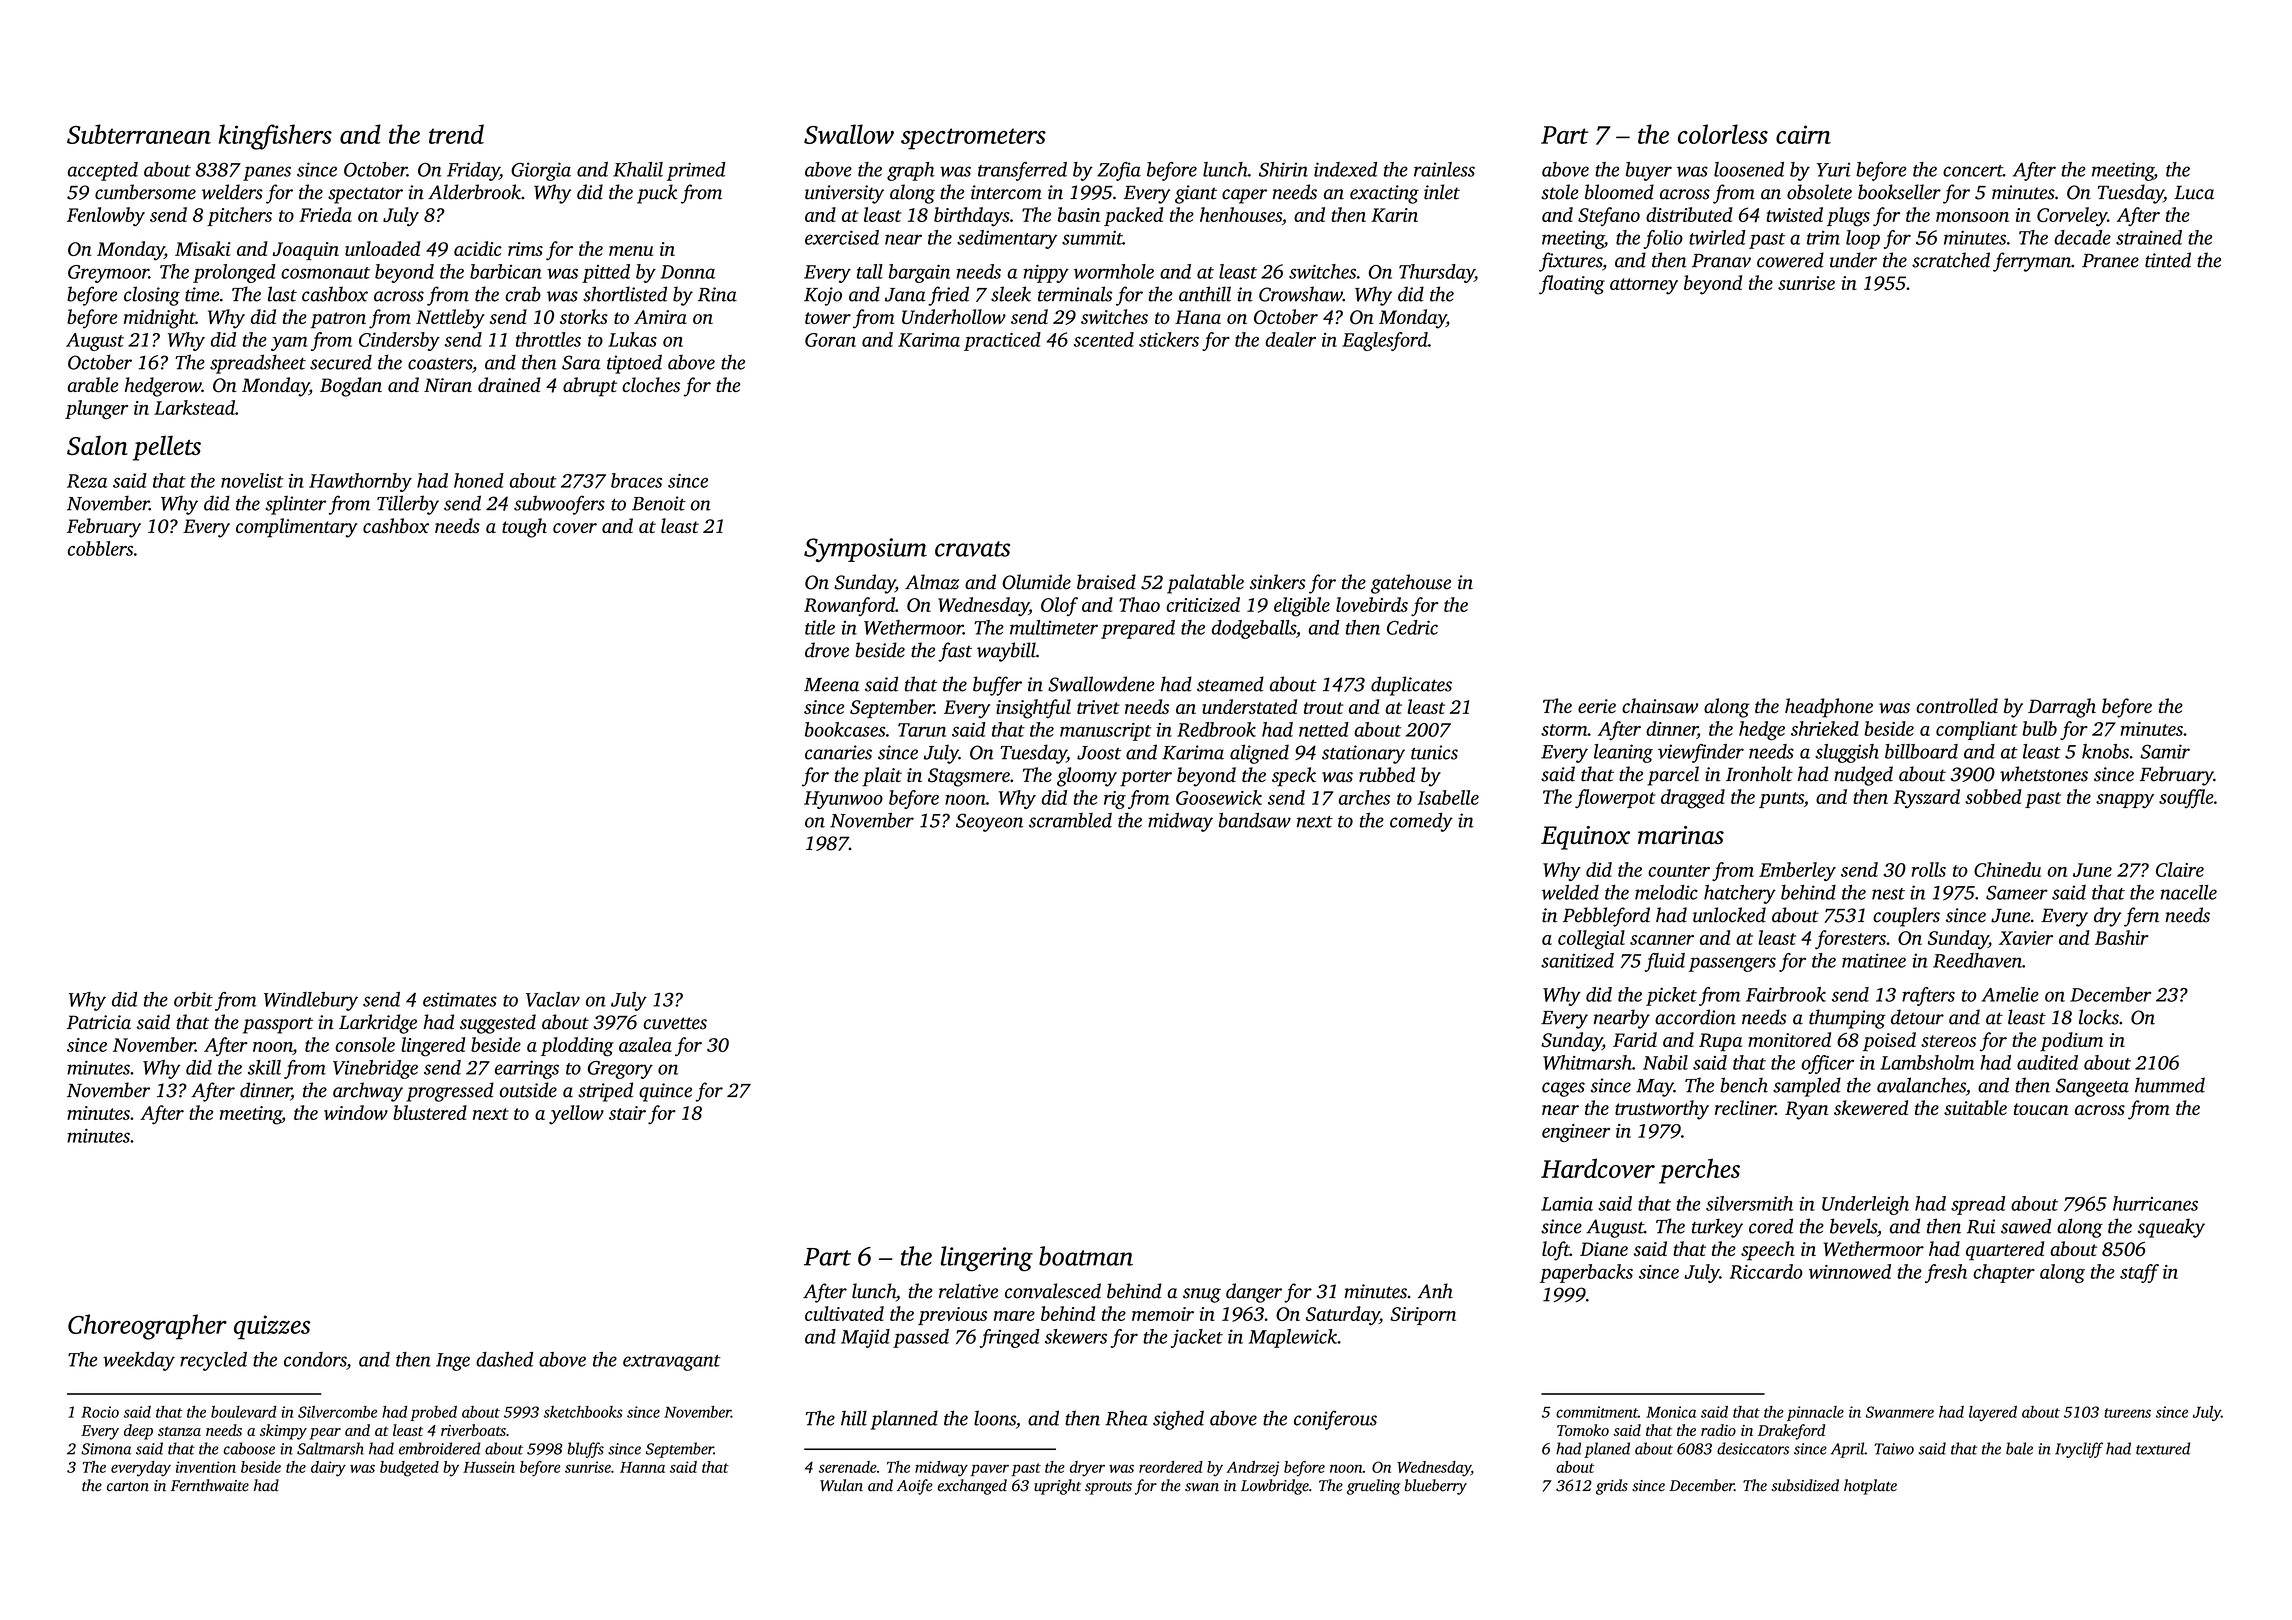 The height and width of the screenshot is (1620, 2292). What do you see at coordinates (848, 1467) in the screenshot?
I see `serenade` at bounding box center [848, 1467].
